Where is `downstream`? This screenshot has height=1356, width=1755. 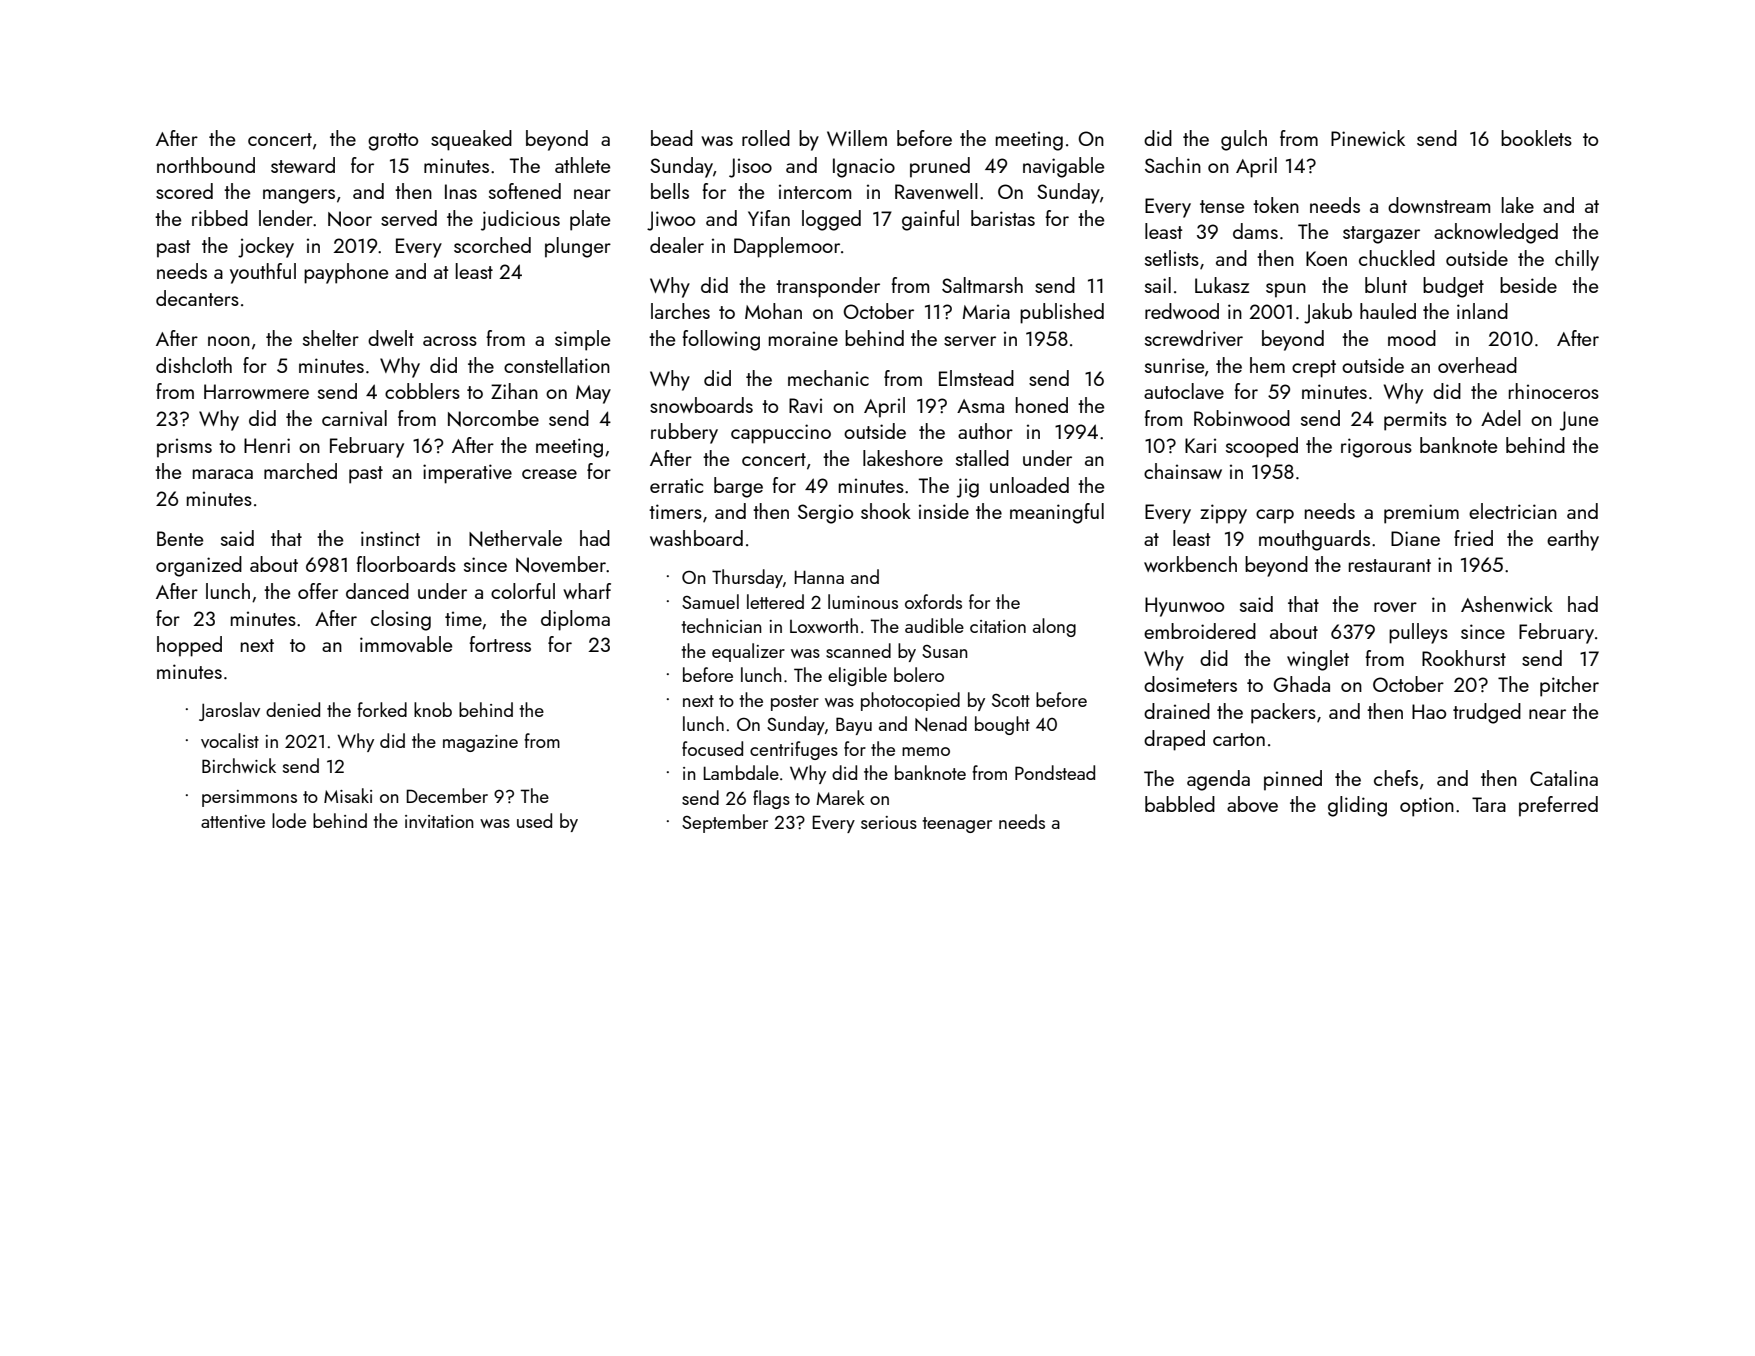
downstream is located at coordinates (1439, 205).
